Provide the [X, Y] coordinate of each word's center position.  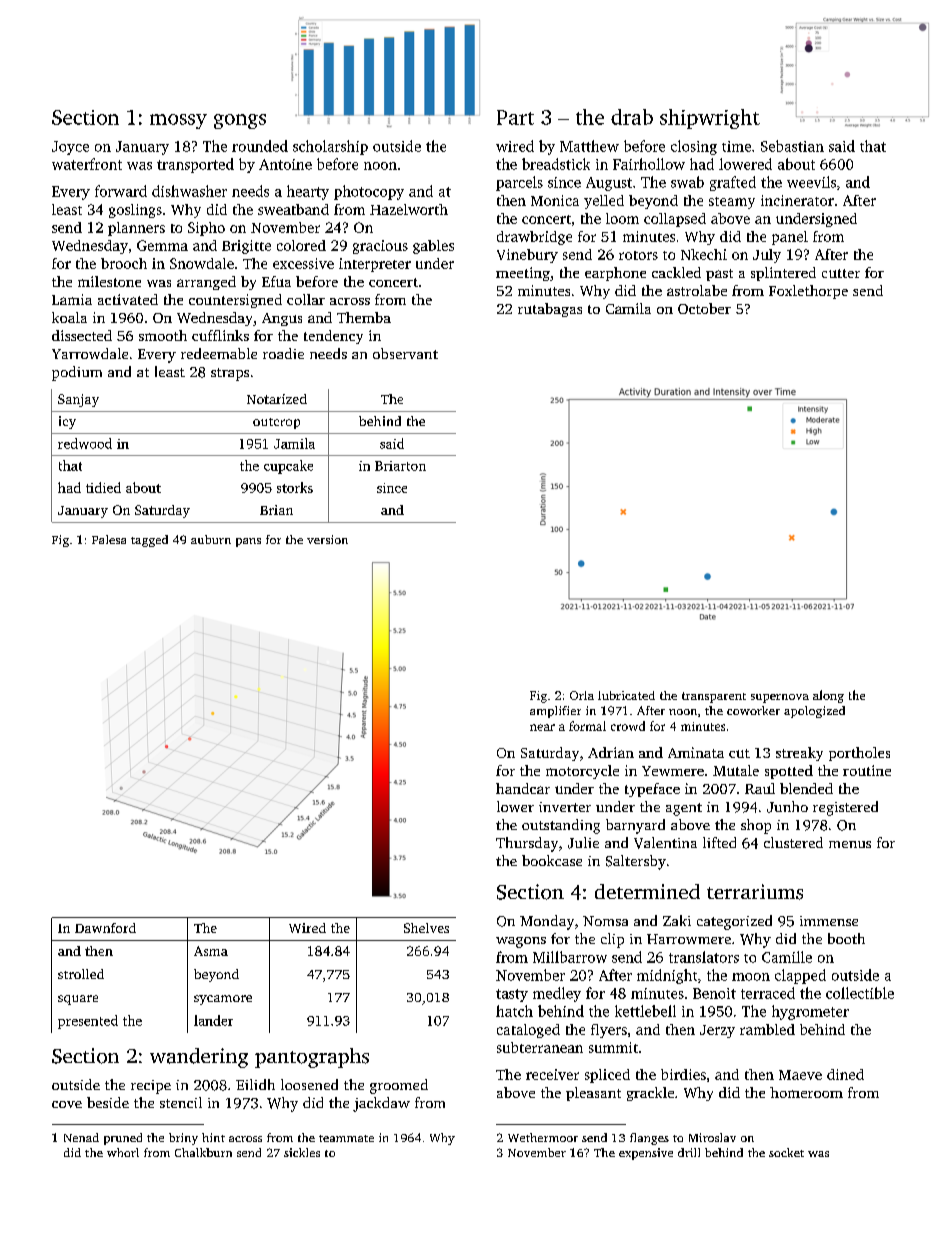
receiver [552, 1074]
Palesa [109, 539]
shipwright [710, 119]
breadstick [556, 164]
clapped [800, 976]
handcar [523, 788]
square [78, 1000]
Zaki [677, 920]
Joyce [70, 148]
